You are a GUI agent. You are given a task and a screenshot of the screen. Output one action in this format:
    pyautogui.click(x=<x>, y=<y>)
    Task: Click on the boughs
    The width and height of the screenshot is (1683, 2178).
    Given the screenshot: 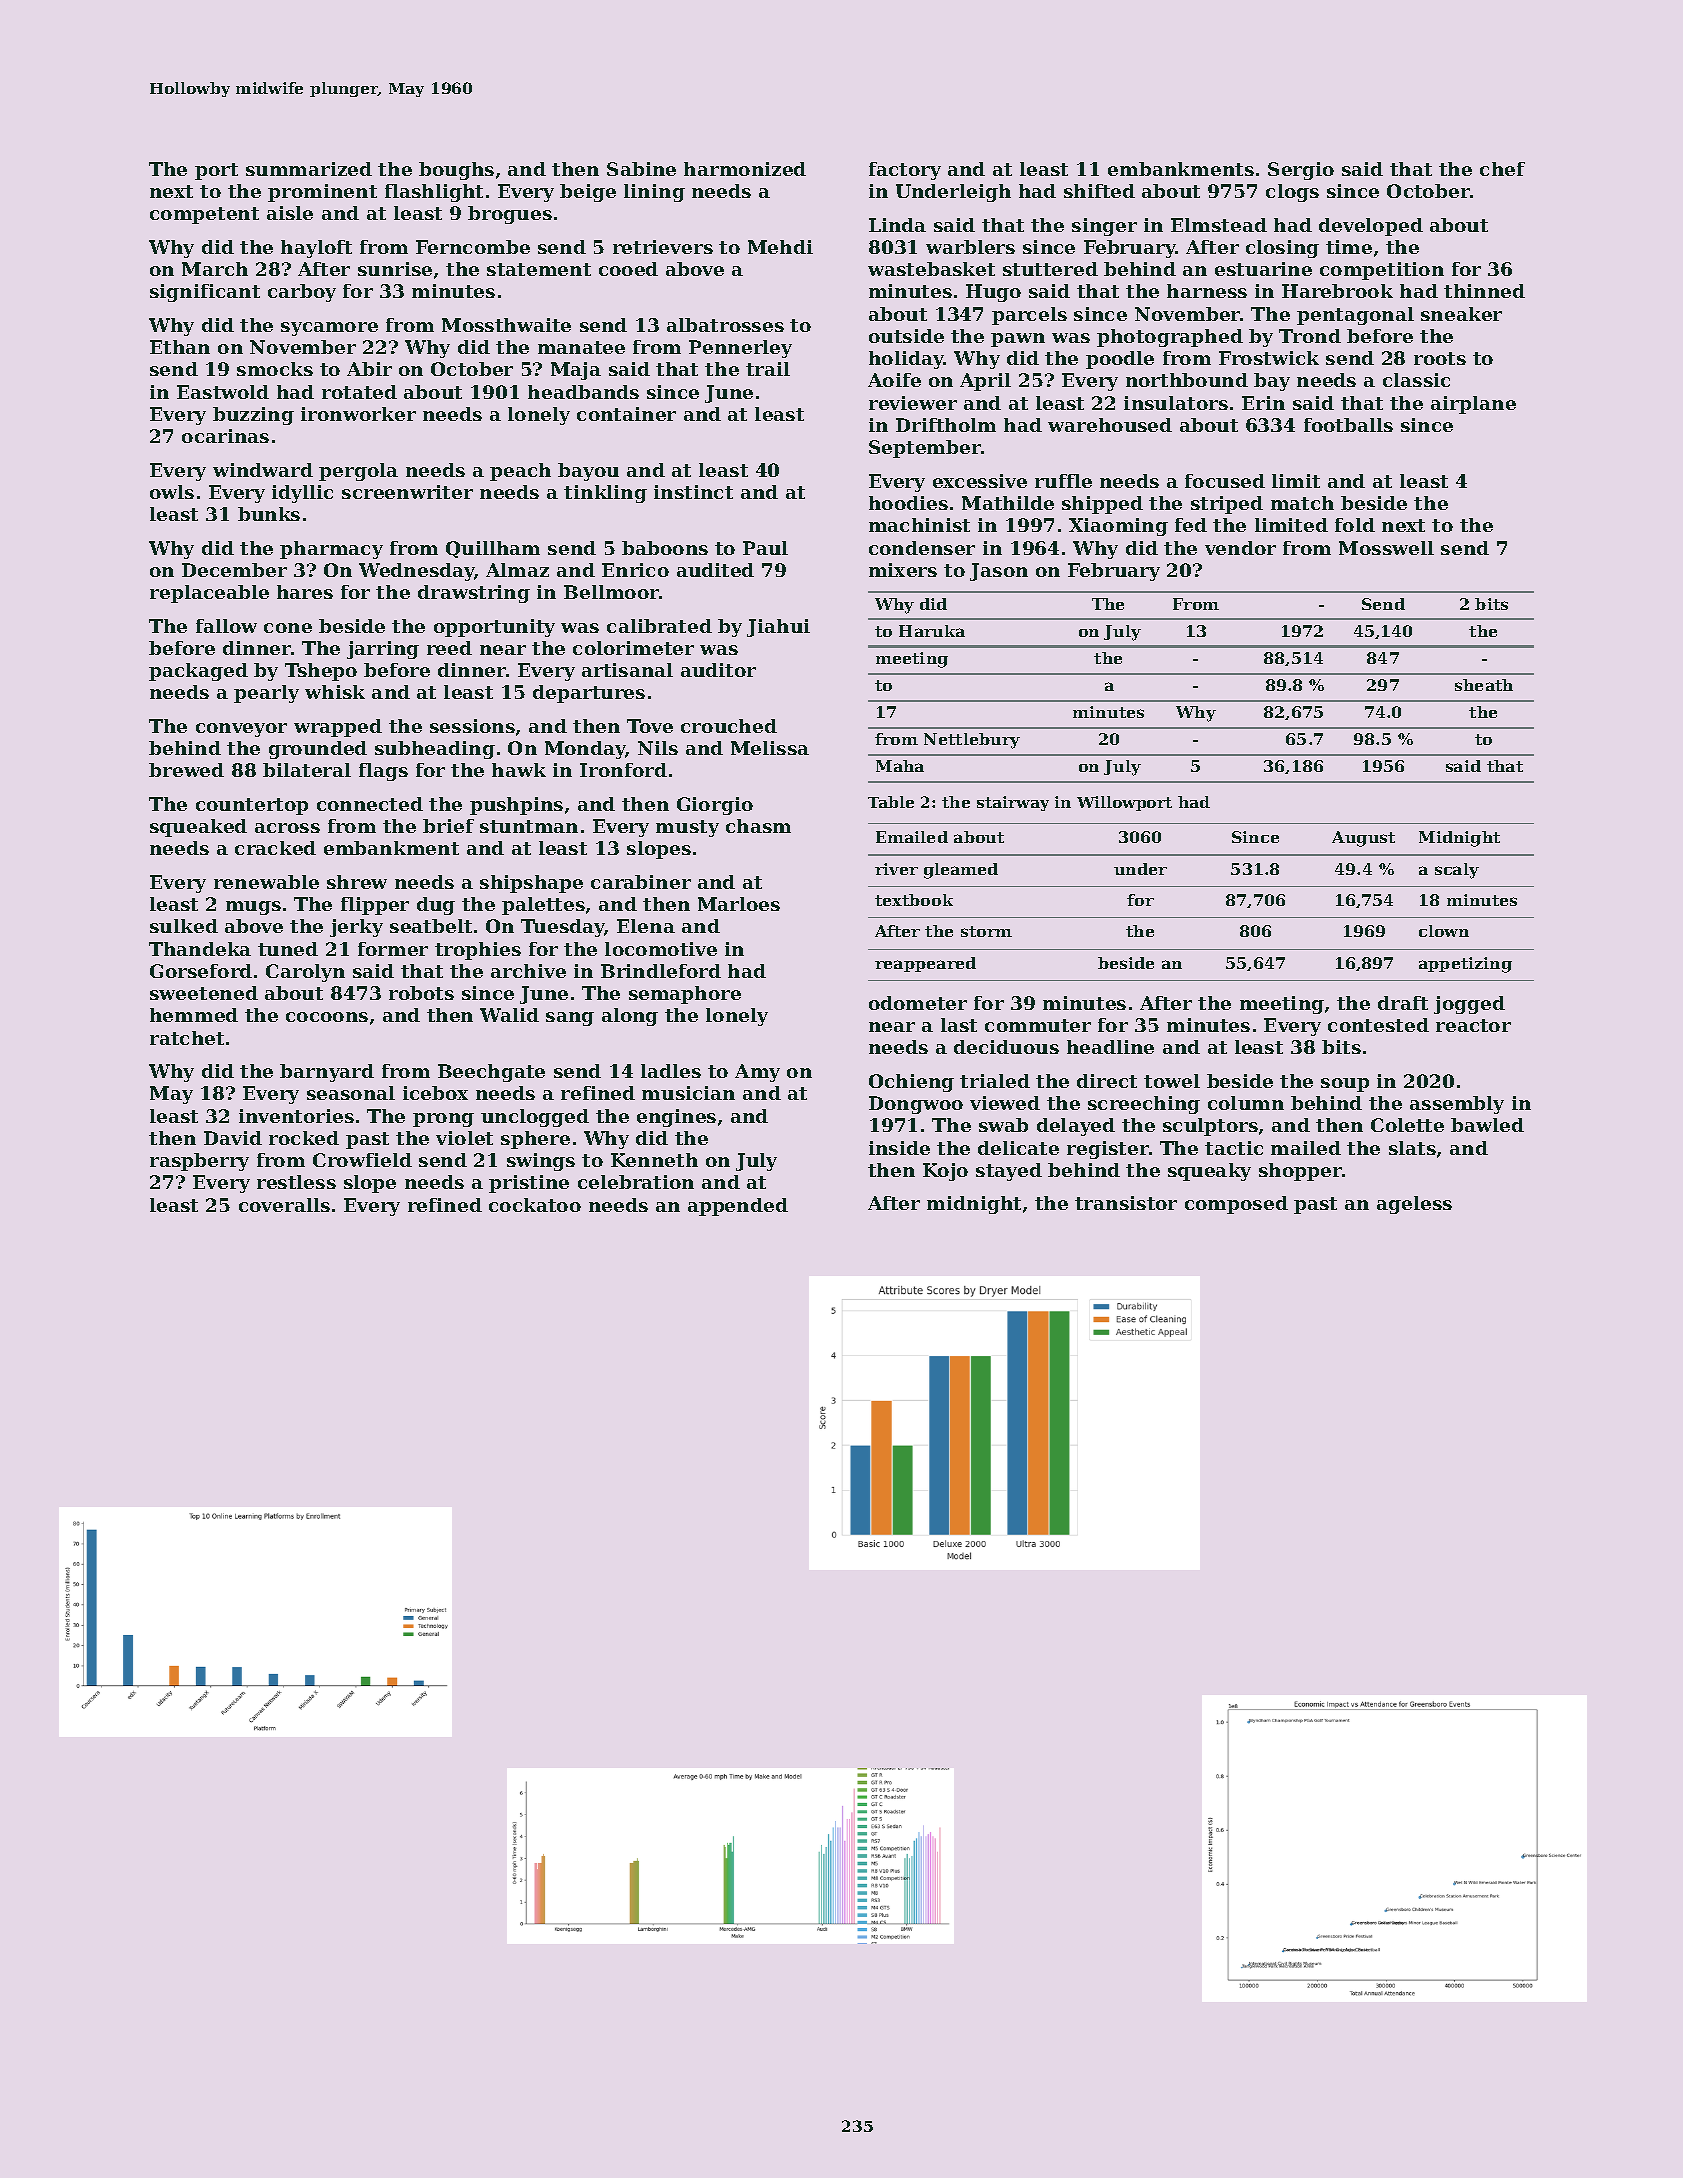 What is the action you would take?
    pyautogui.click(x=456, y=171)
